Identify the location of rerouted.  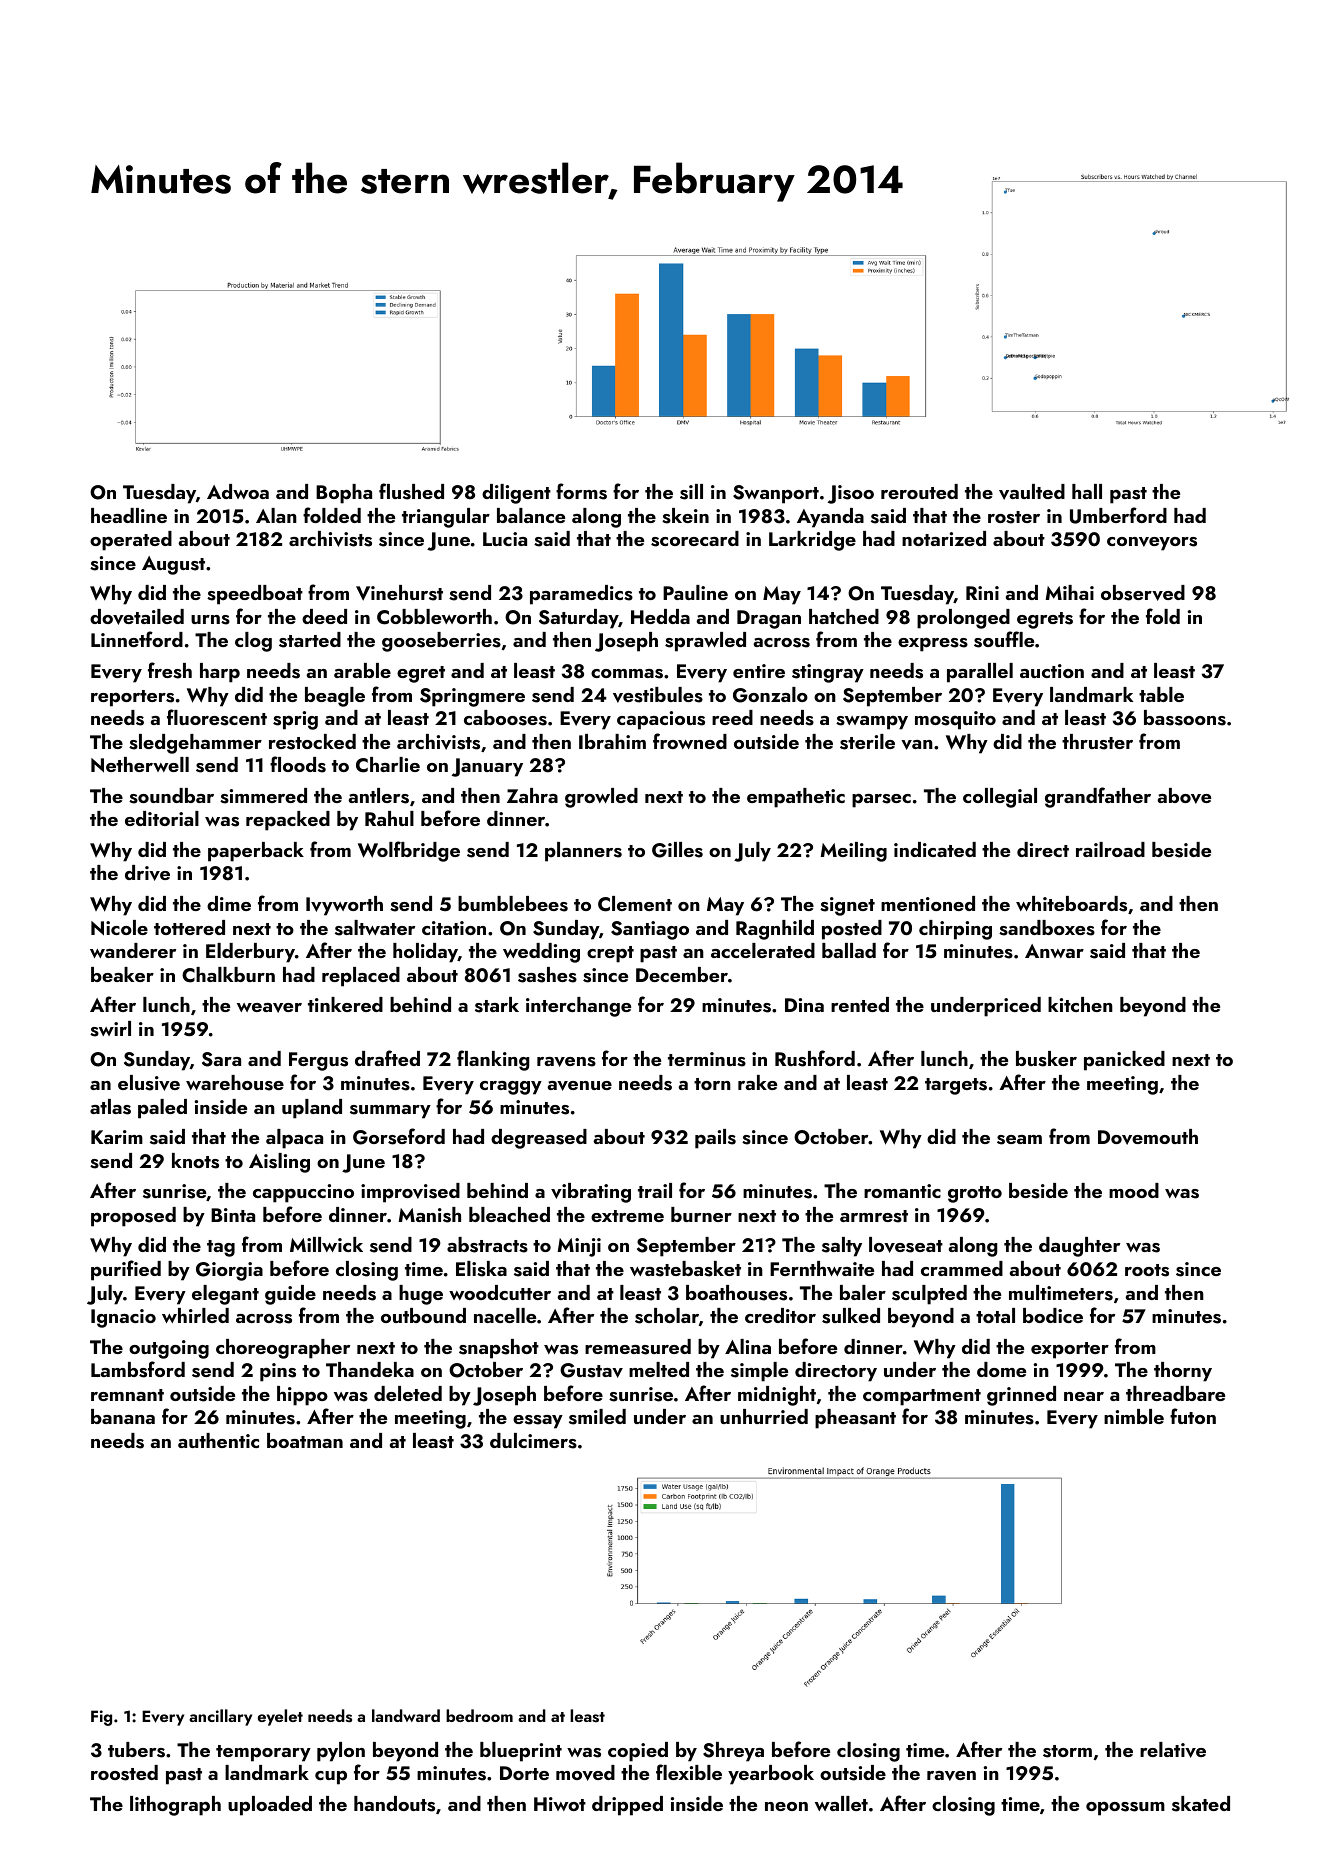
(919, 491).
